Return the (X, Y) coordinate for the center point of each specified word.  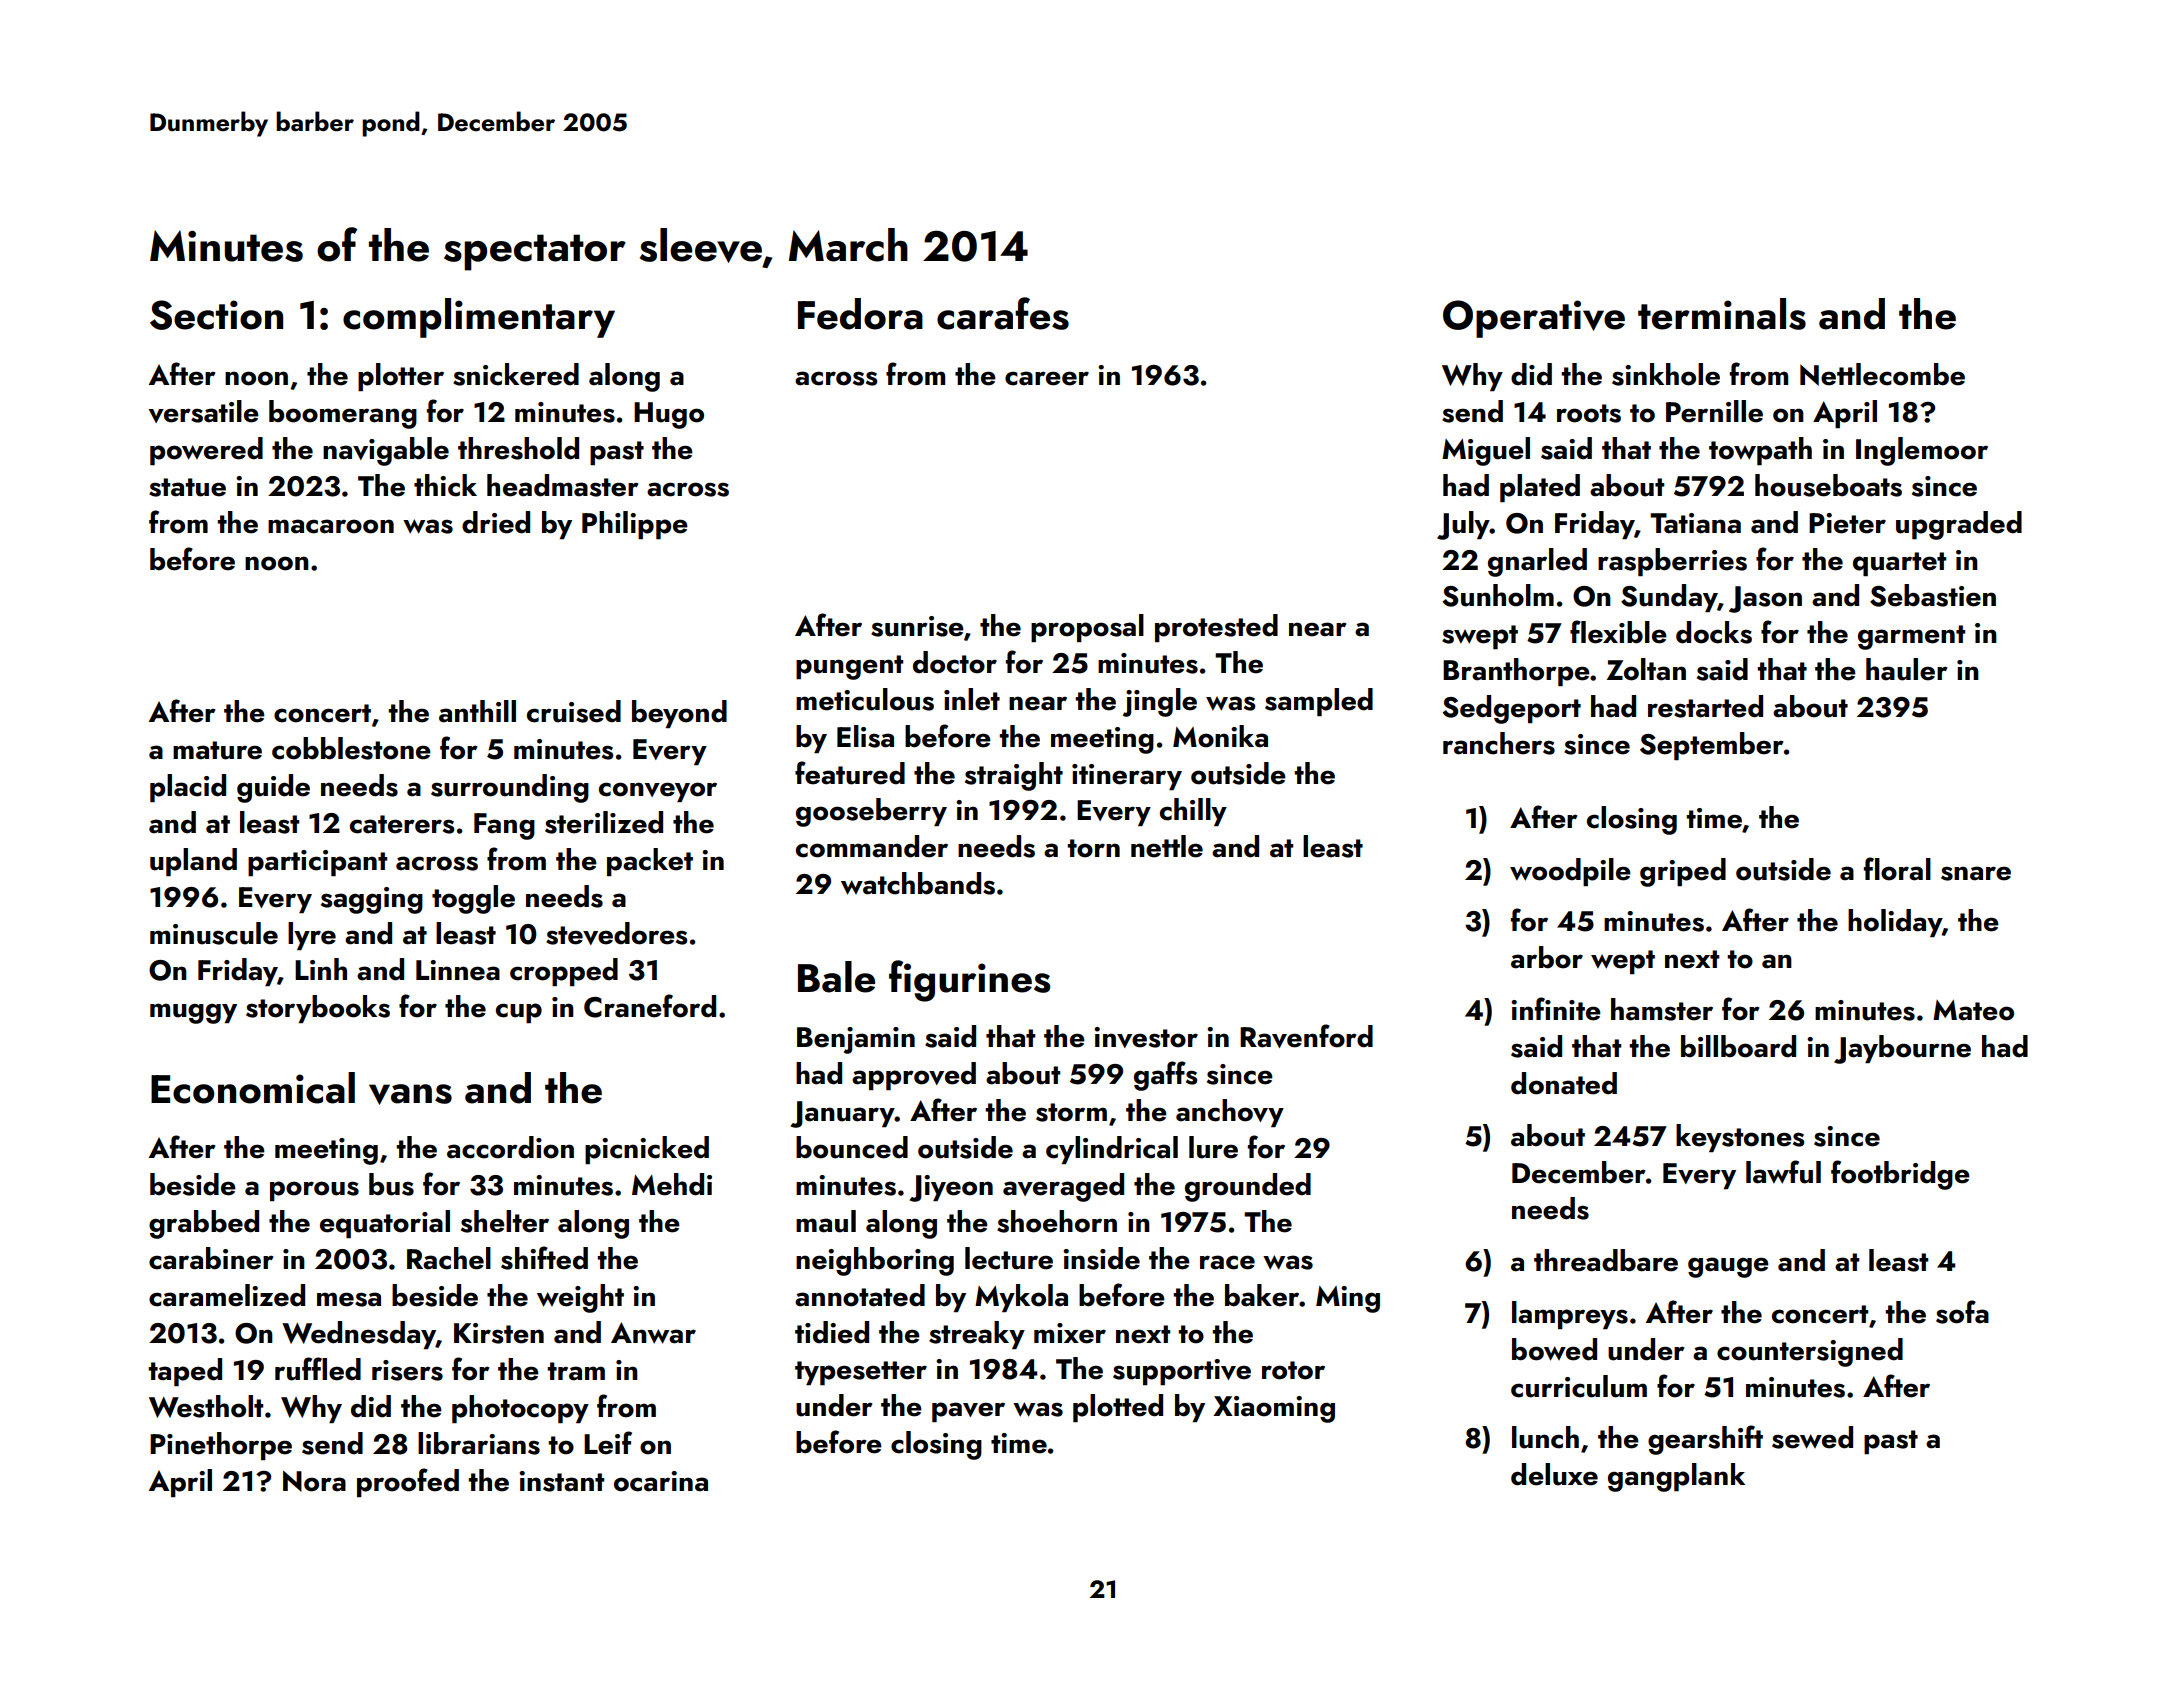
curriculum (1579, 1386)
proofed (408, 1482)
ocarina (661, 1481)
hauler (1906, 669)
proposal (1087, 628)
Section (216, 315)
